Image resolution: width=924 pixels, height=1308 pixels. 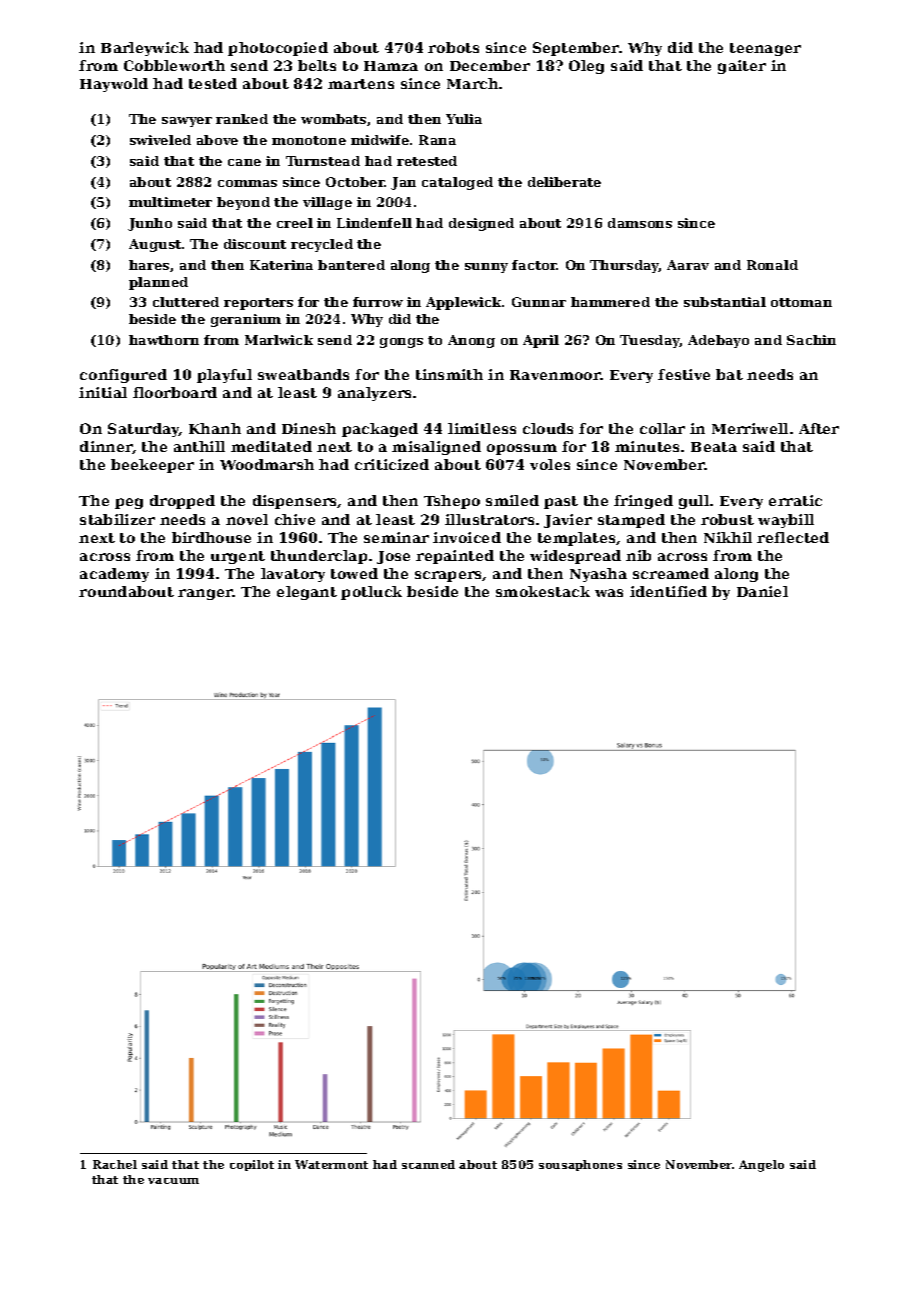 I want to click on identified, so click(x=668, y=591).
